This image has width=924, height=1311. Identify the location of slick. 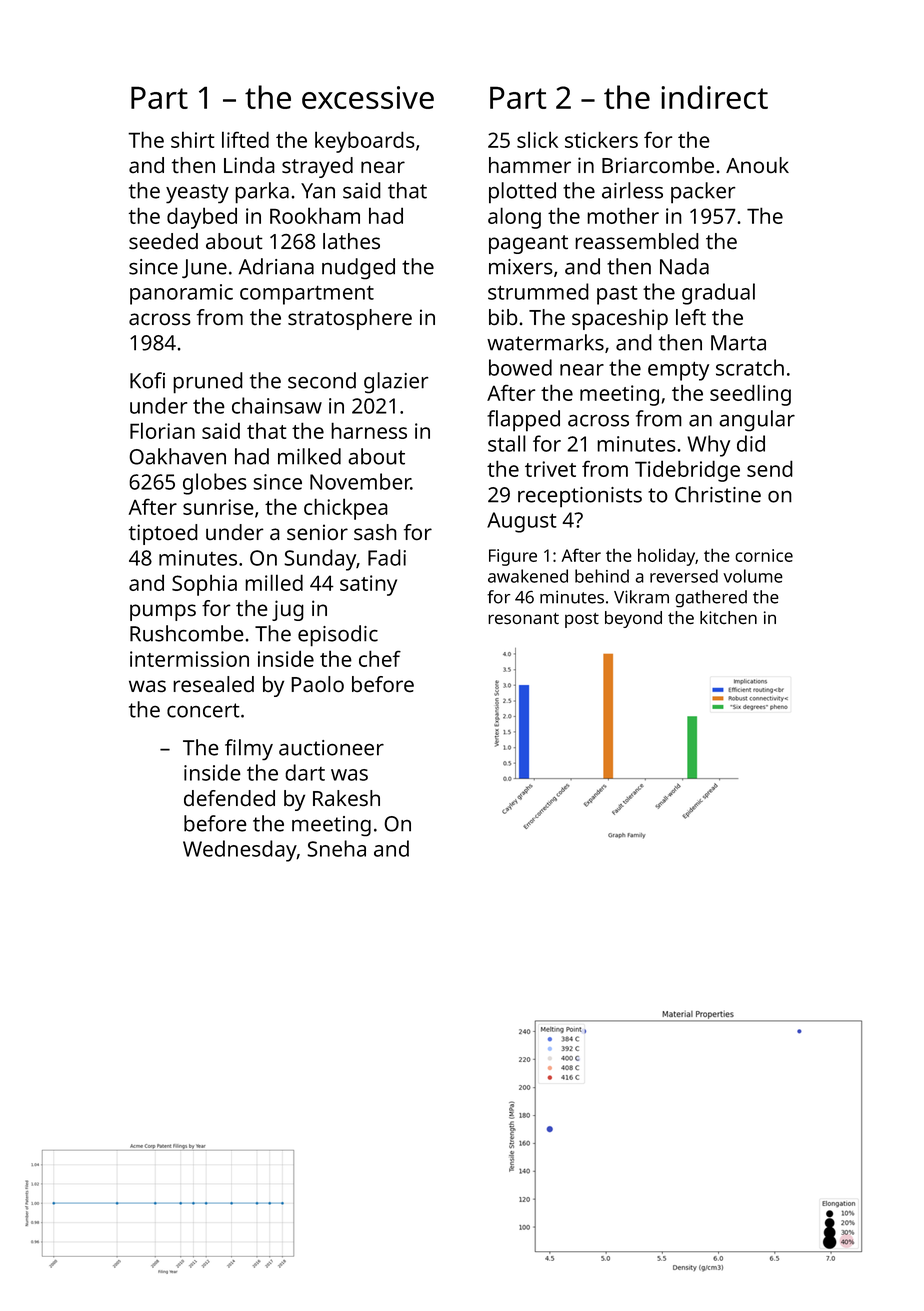
(537, 139).
